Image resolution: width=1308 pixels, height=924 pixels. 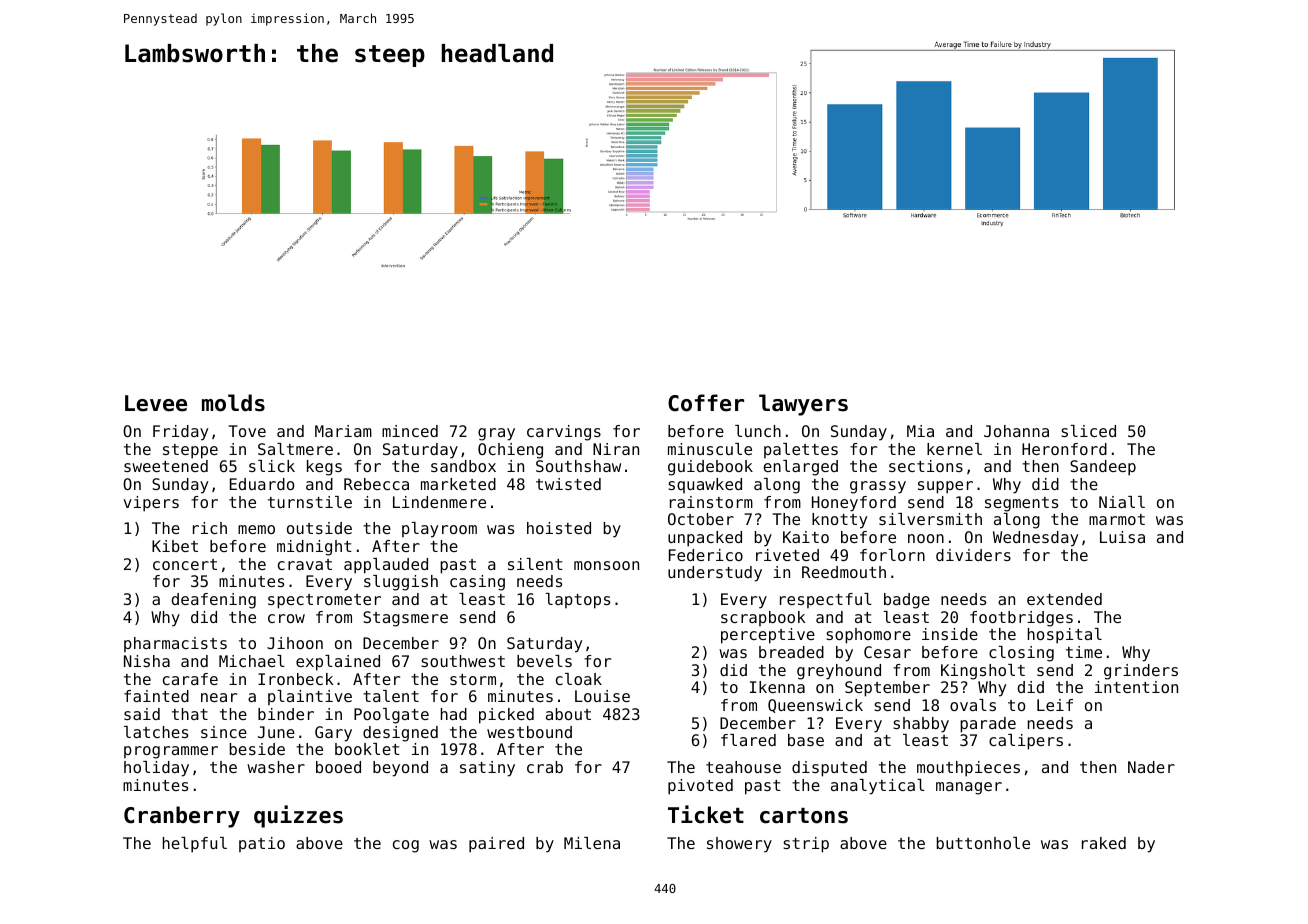 What do you see at coordinates (233, 403) in the page?
I see `molds` at bounding box center [233, 403].
